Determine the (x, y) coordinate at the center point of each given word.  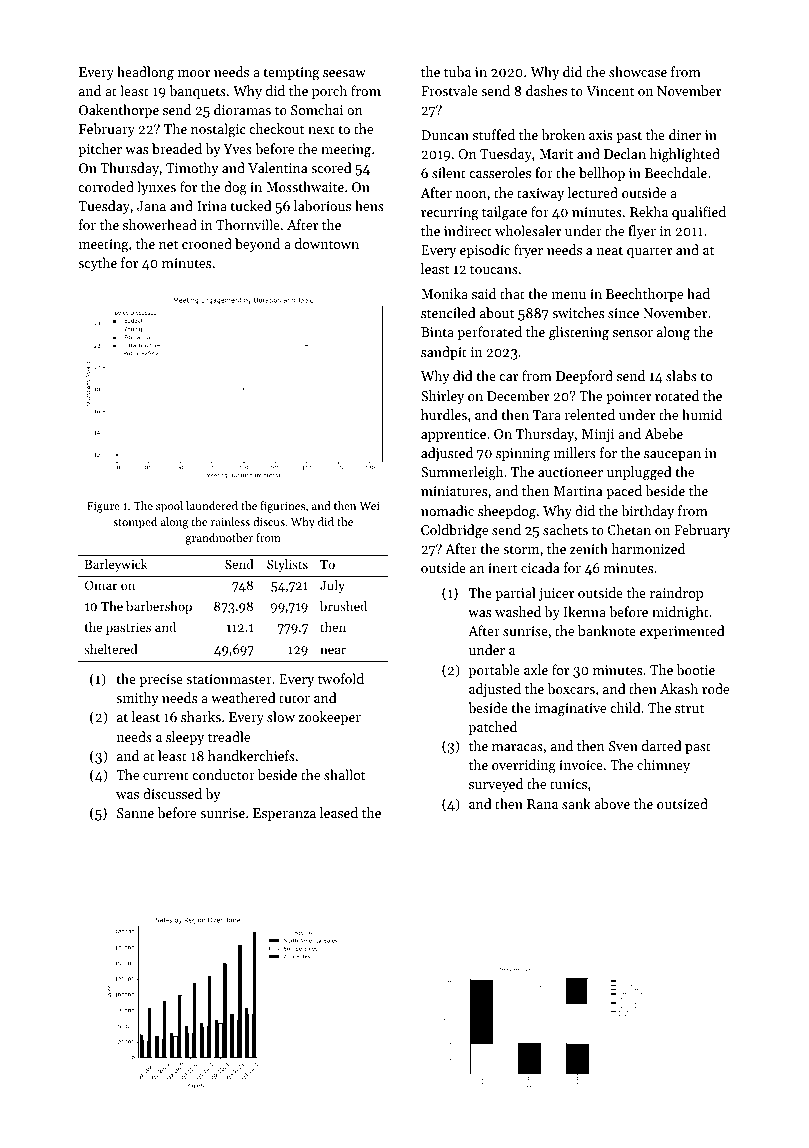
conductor (223, 774)
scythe (97, 264)
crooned (207, 243)
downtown (327, 243)
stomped (135, 523)
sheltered (111, 649)
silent (449, 172)
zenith (589, 548)
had (698, 293)
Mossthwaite (305, 186)
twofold (341, 678)
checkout (276, 128)
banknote (607, 630)
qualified (699, 213)
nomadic (447, 510)
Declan (625, 153)
